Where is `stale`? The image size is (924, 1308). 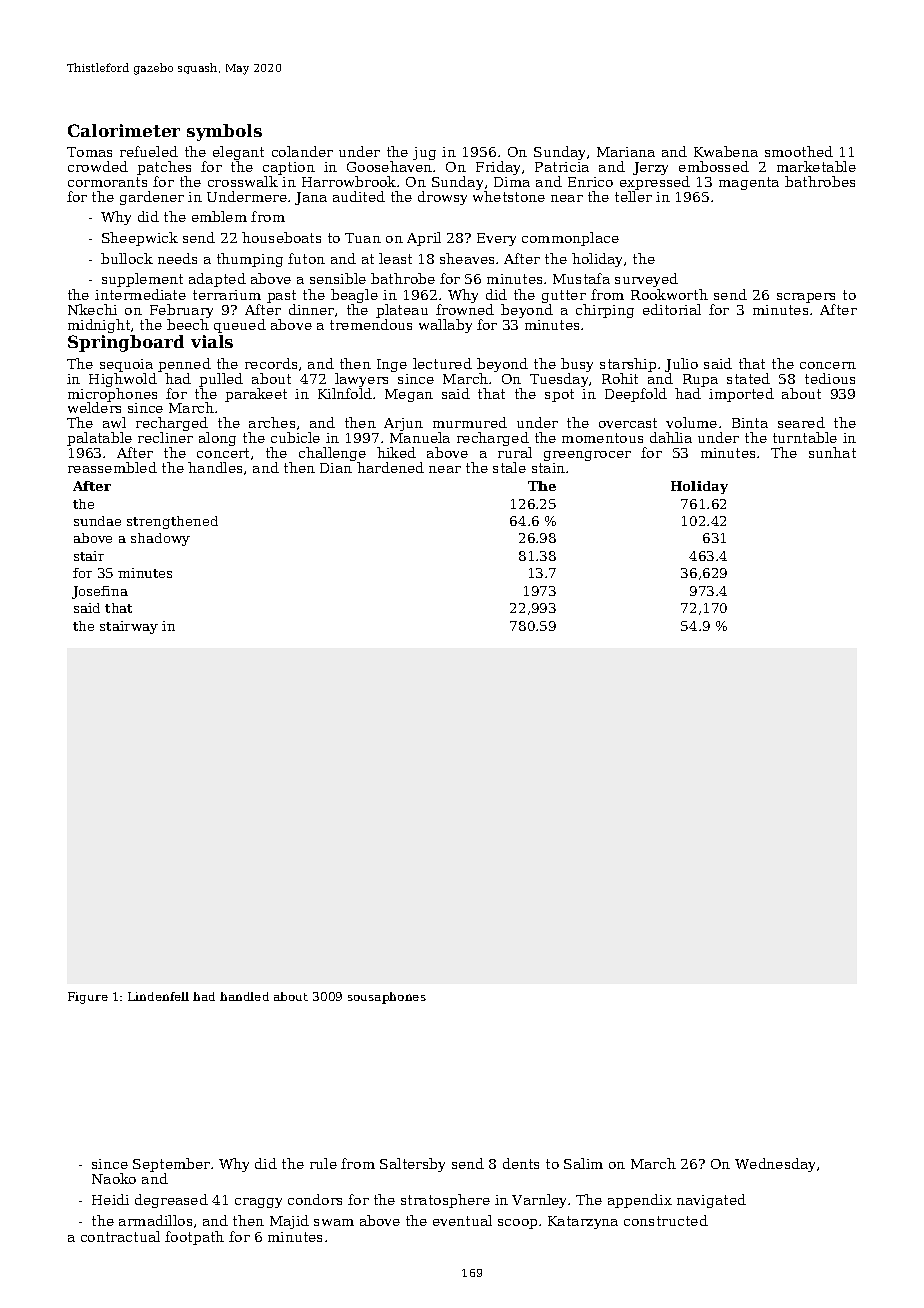 stale is located at coordinates (509, 467).
